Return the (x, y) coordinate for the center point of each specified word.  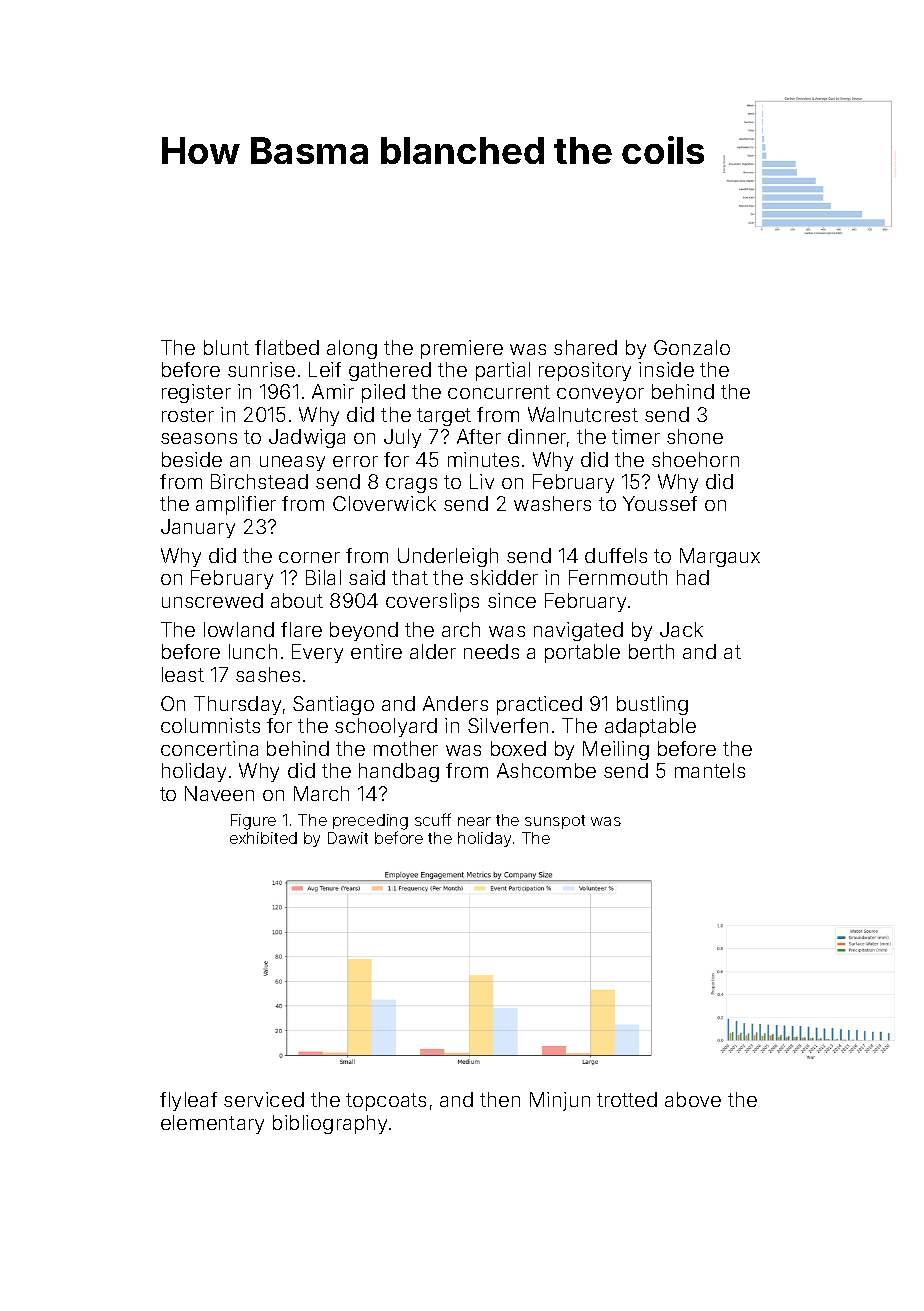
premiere (462, 349)
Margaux (720, 557)
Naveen (219, 793)
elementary (212, 1124)
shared (585, 347)
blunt (226, 347)
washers (552, 503)
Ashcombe (546, 770)
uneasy (292, 463)
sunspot (555, 822)
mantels (710, 770)
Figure (253, 822)
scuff (433, 819)
